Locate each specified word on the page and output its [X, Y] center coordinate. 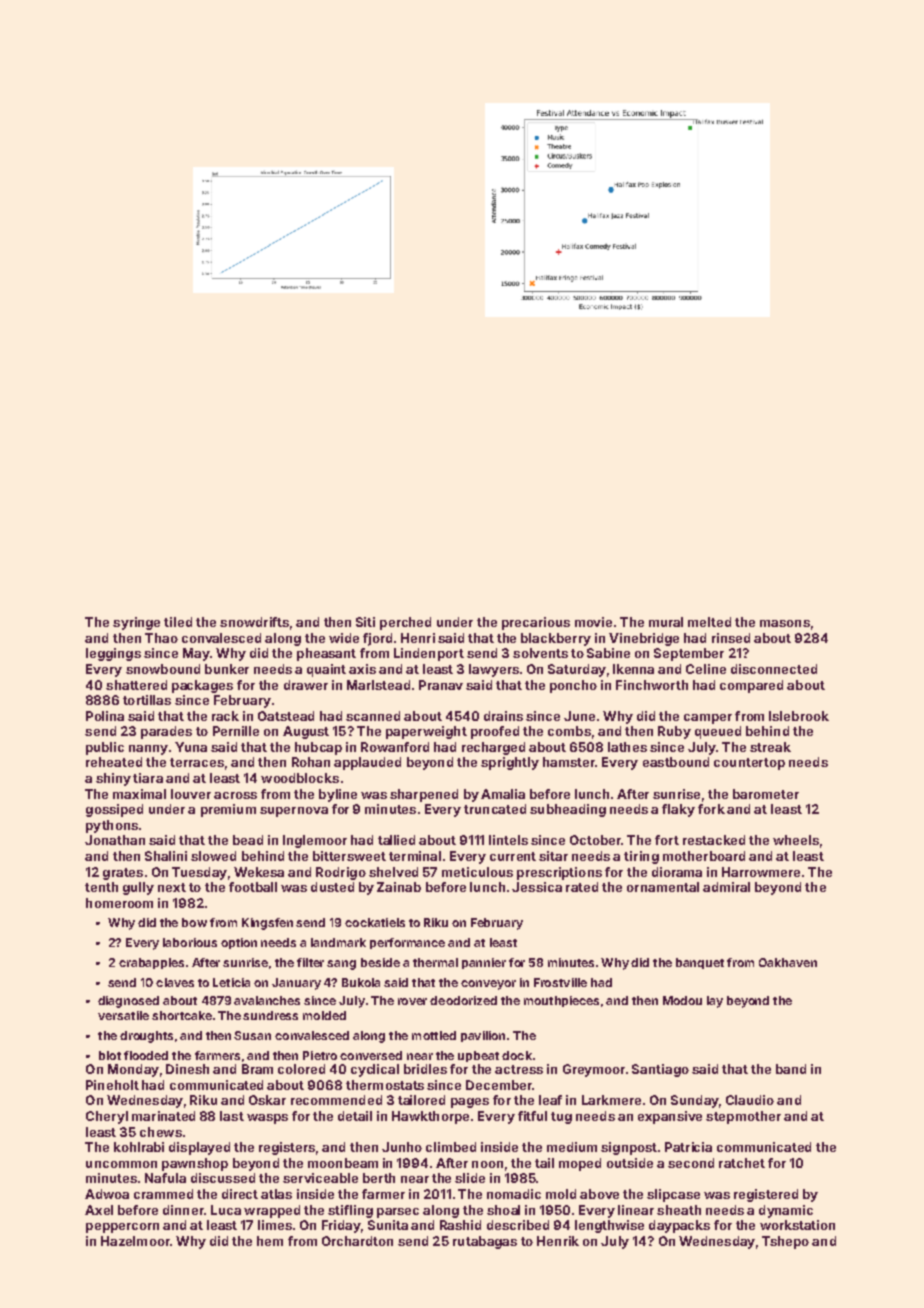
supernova [294, 812]
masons [785, 623]
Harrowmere [761, 872]
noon [487, 1164]
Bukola [361, 982]
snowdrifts [254, 622]
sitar [553, 856]
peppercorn [122, 1228]
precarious [536, 623]
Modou [682, 1000]
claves [175, 982]
